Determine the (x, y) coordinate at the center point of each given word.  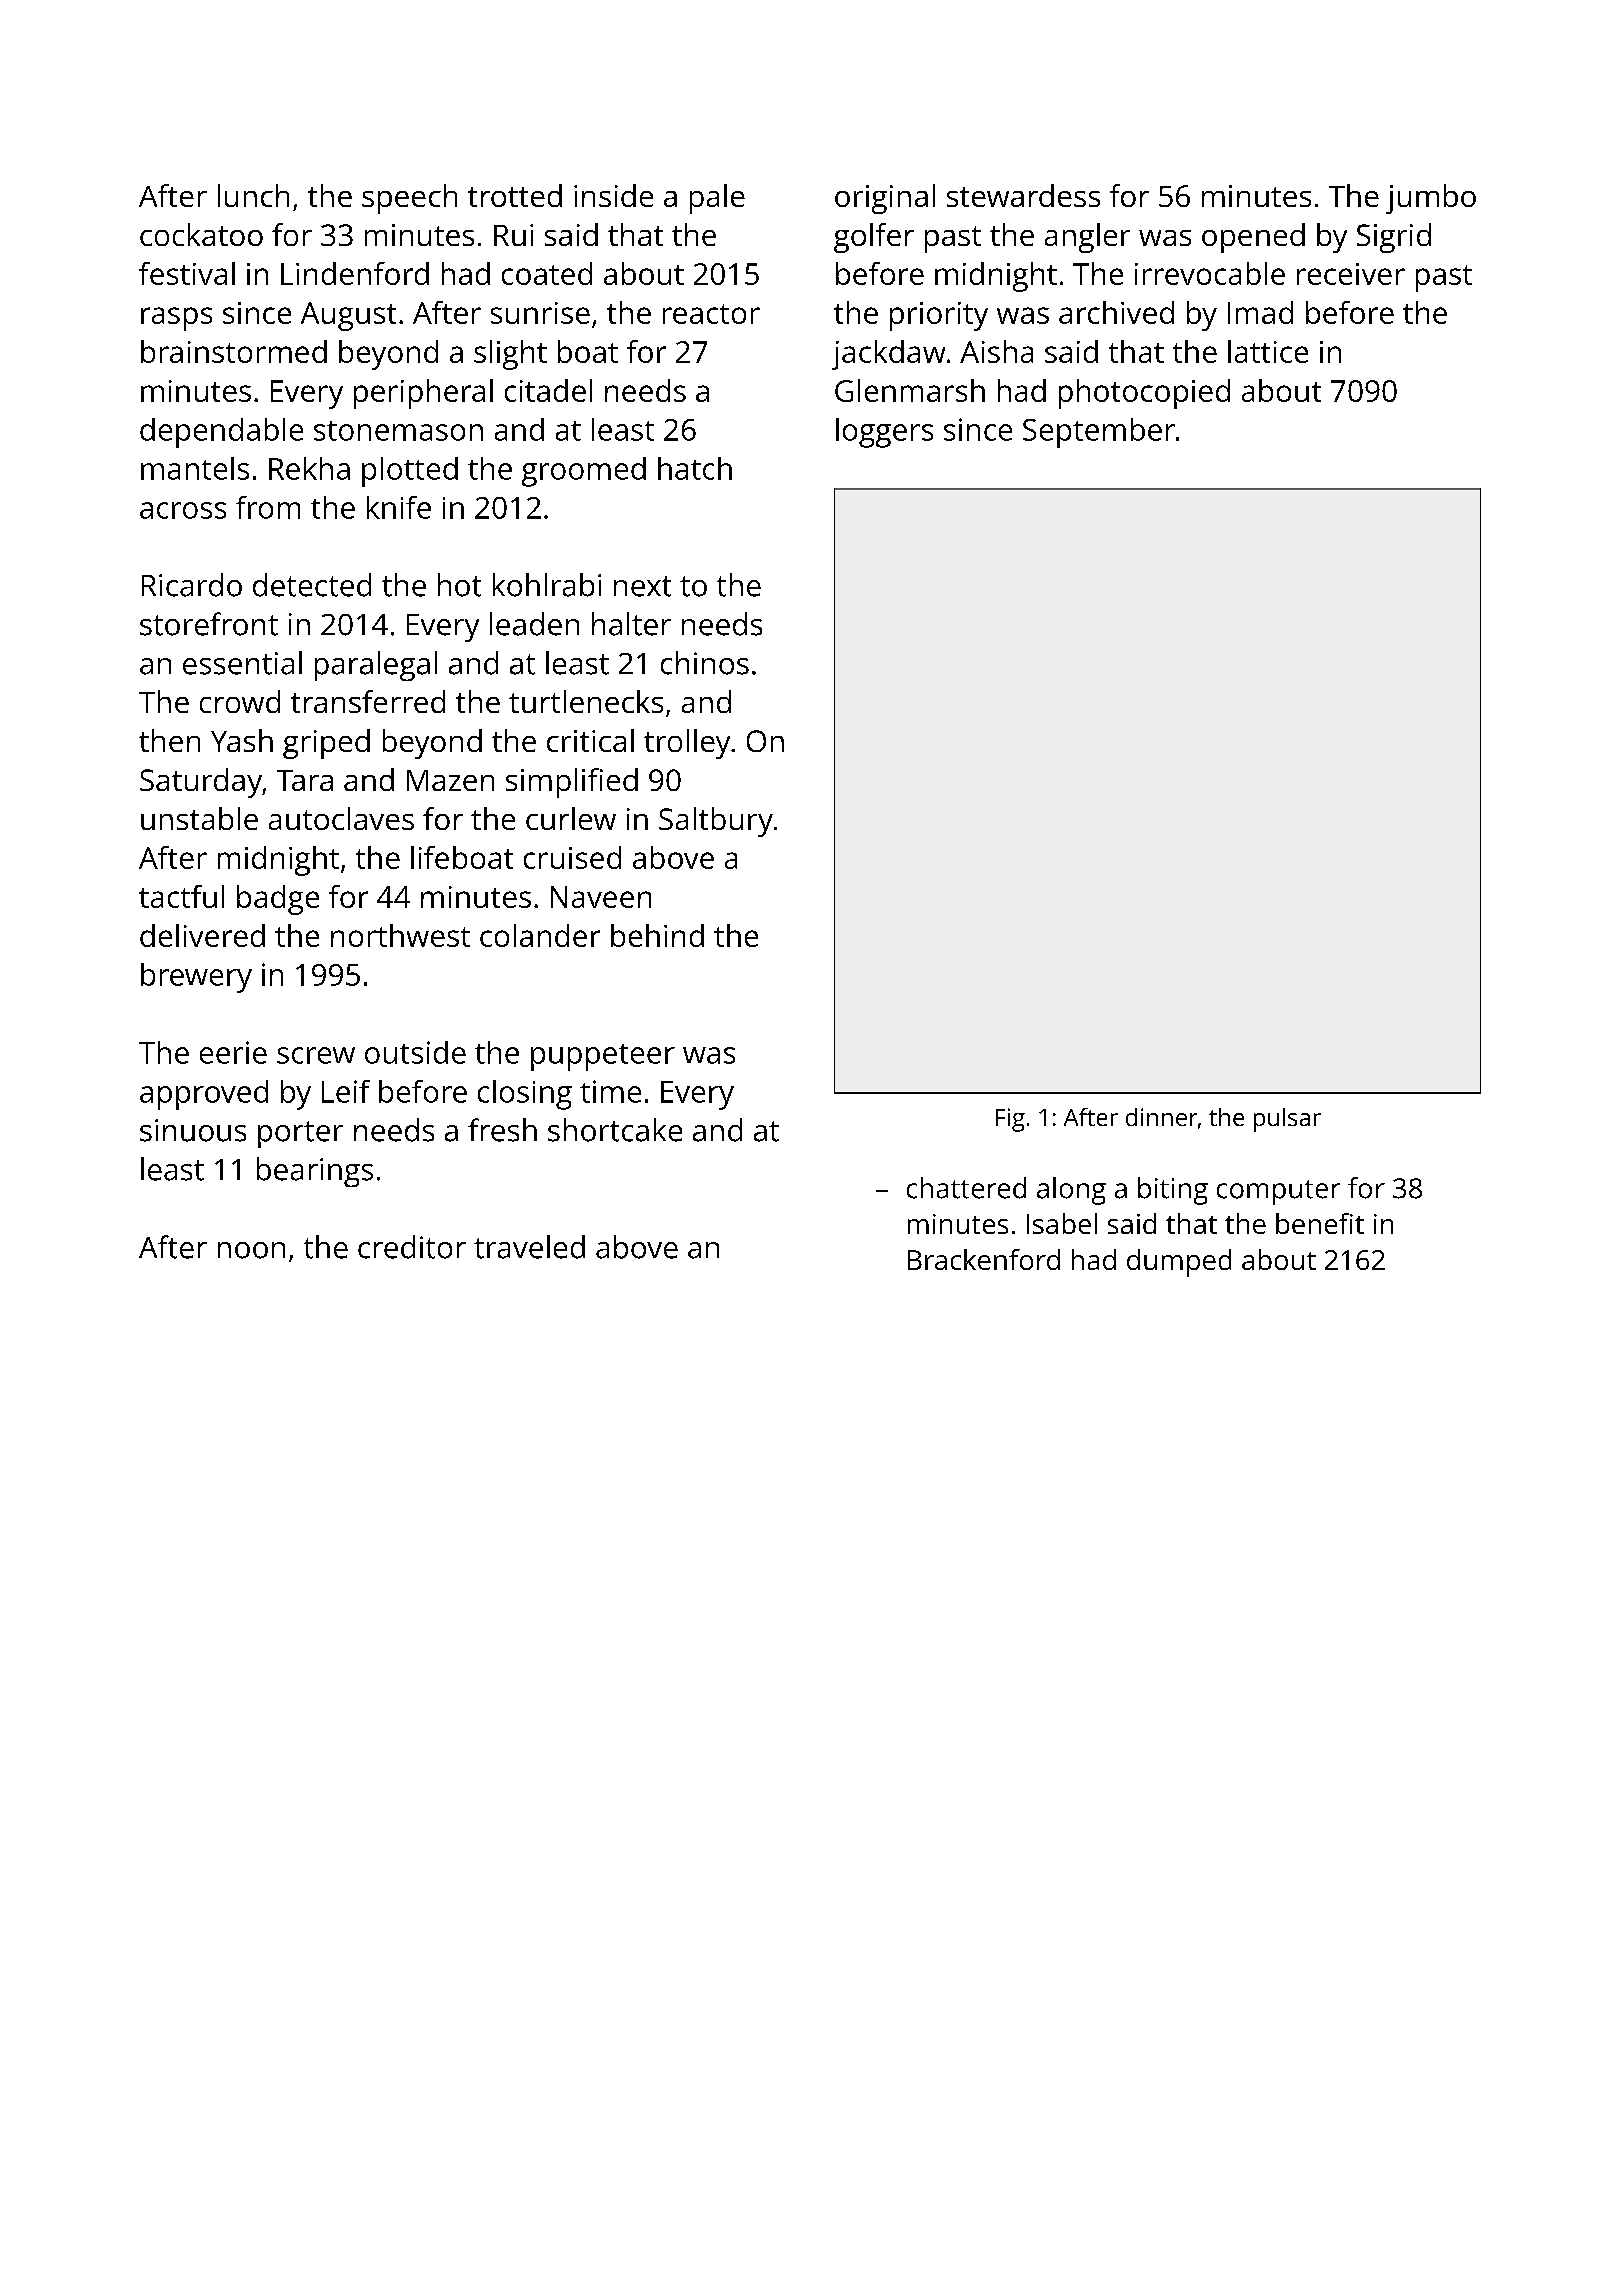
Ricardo (192, 585)
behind (657, 935)
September (1099, 433)
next (642, 586)
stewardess (1023, 195)
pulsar (1287, 1120)
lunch (253, 195)
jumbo (1431, 199)
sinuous (193, 1130)
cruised (572, 857)
